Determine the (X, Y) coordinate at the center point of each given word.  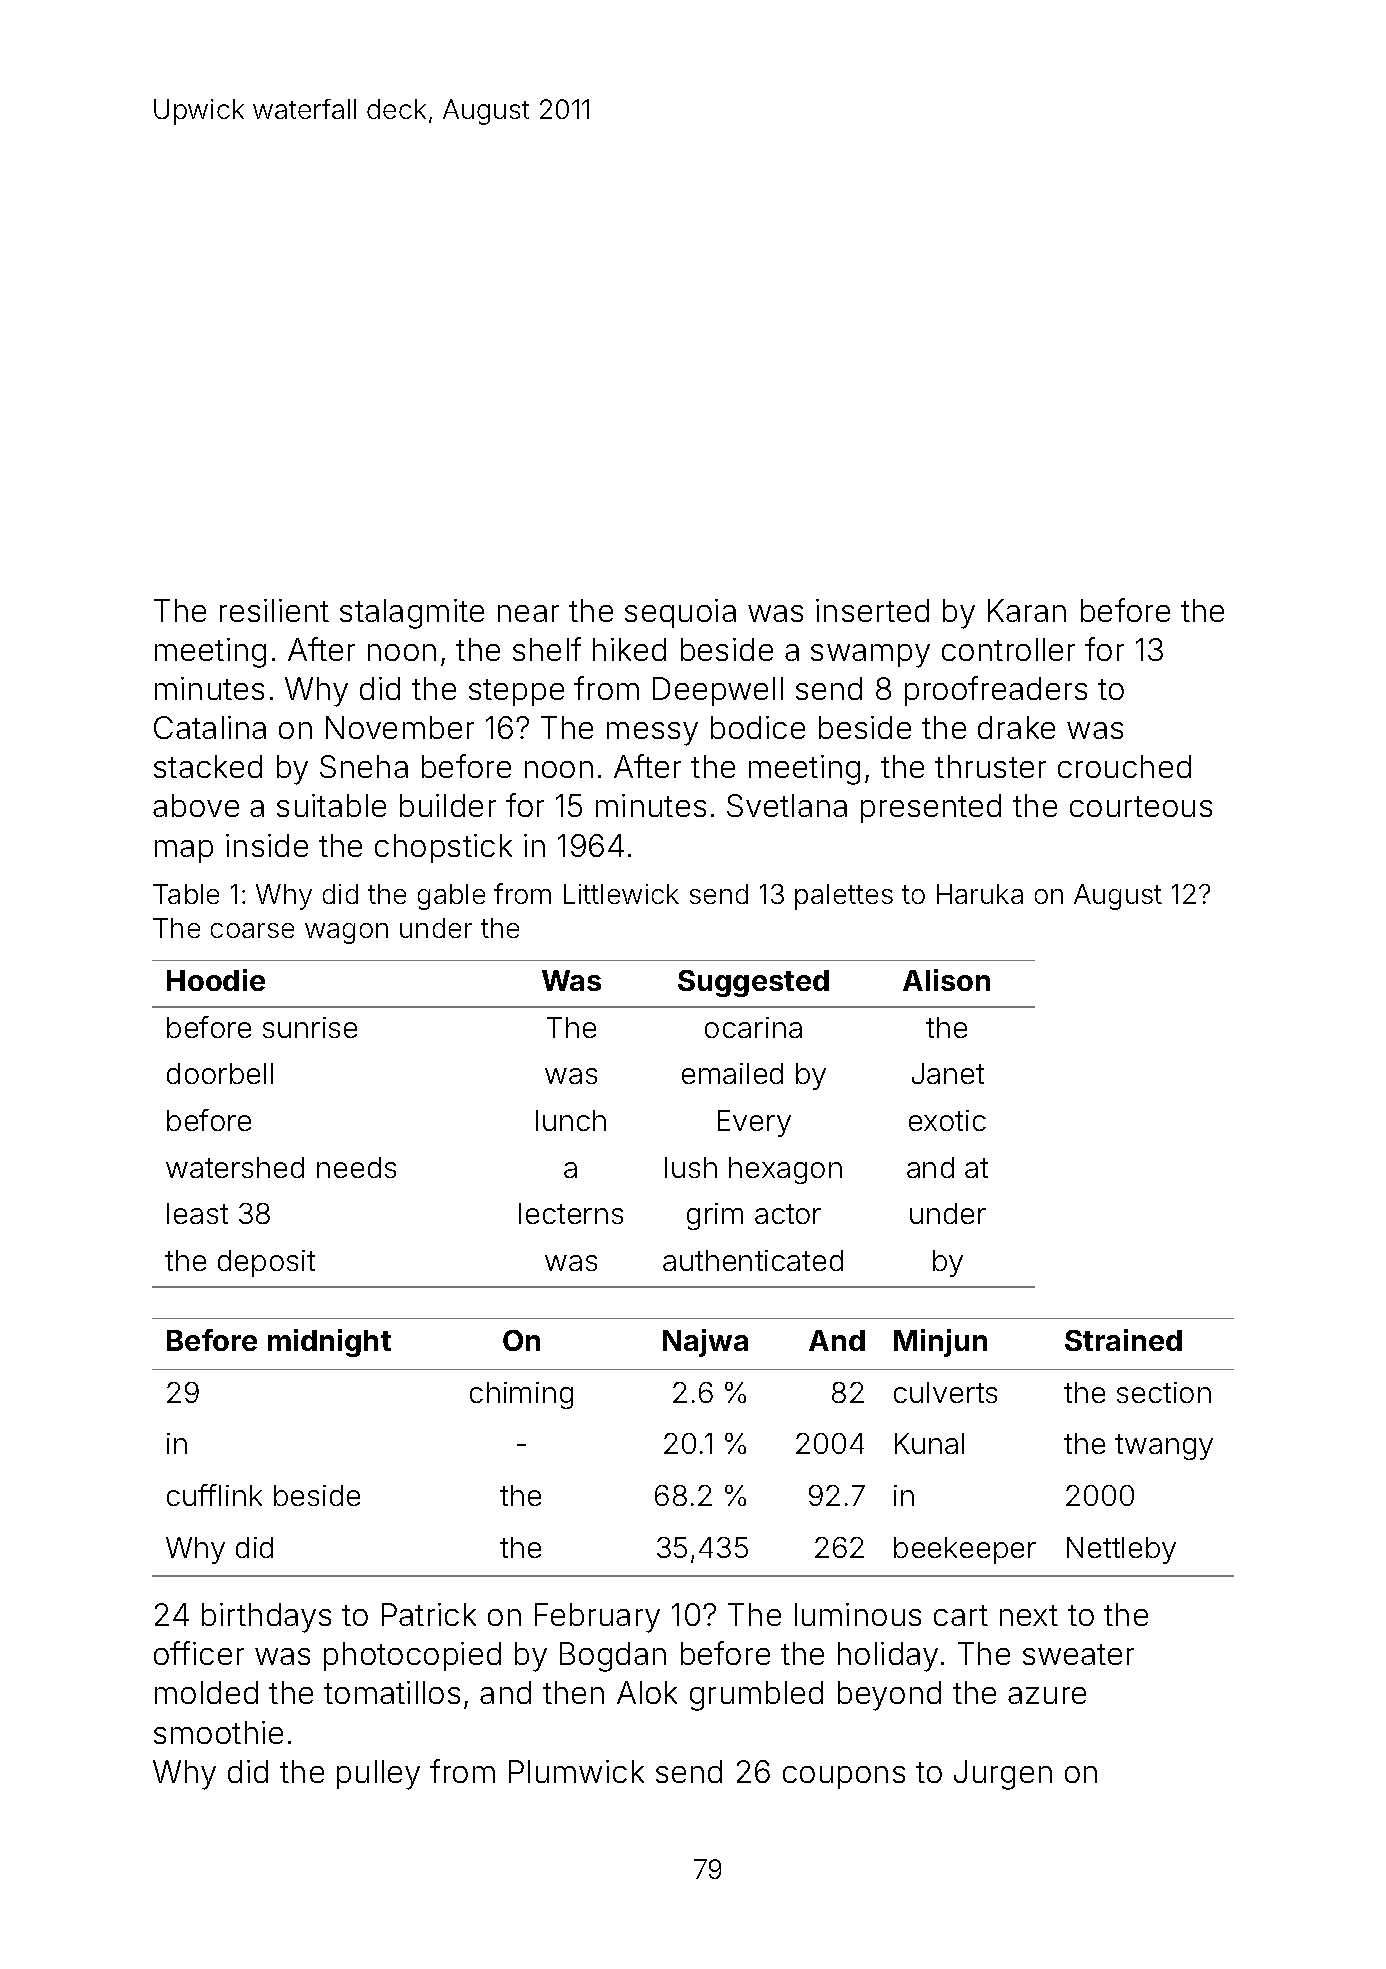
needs (356, 1167)
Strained (1123, 1340)
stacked (208, 766)
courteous (1141, 806)
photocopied (412, 1656)
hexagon (785, 1170)
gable (451, 897)
